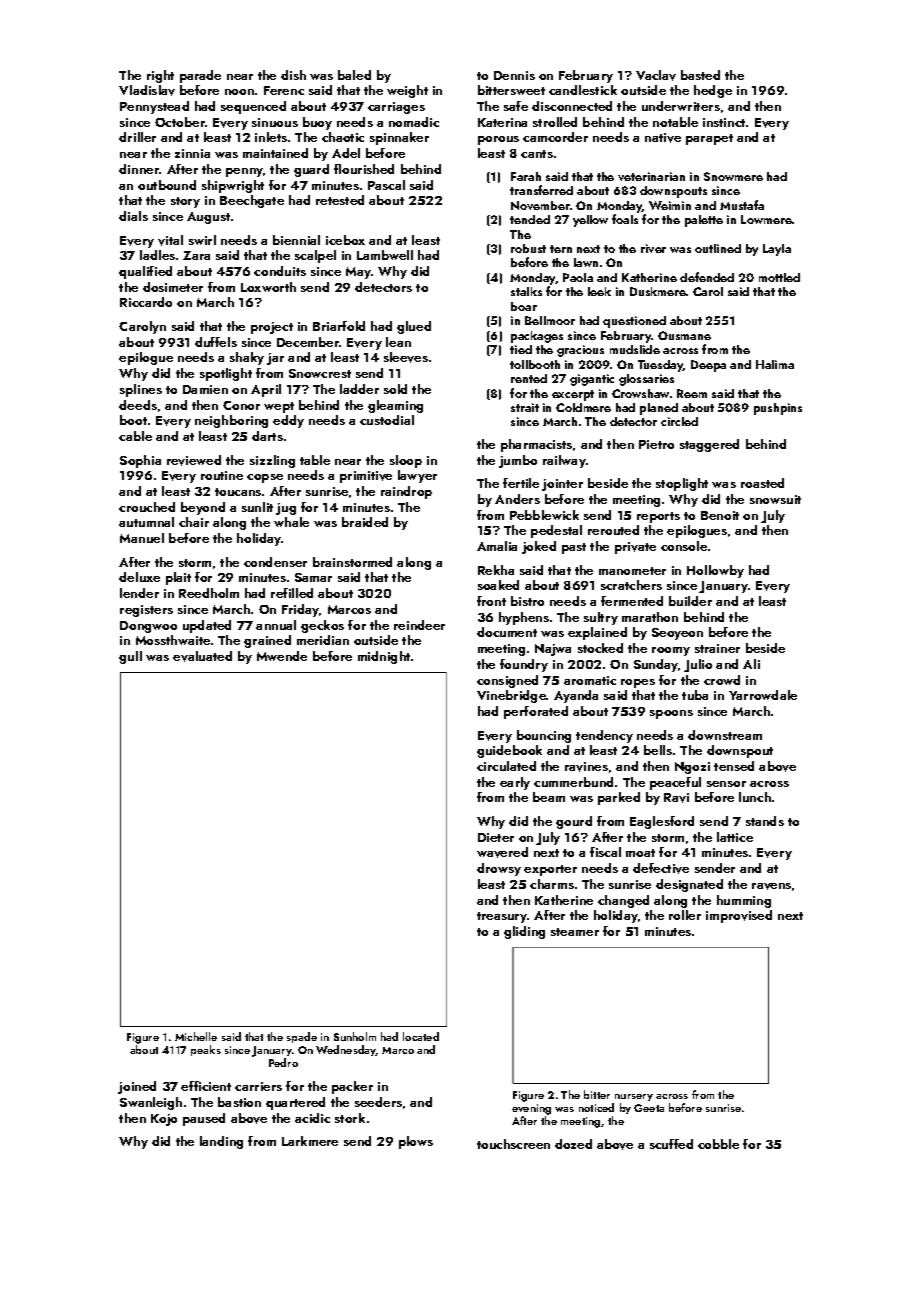 The image size is (924, 1308). Describe the element at coordinates (414, 327) in the document. I see `glued` at that location.
